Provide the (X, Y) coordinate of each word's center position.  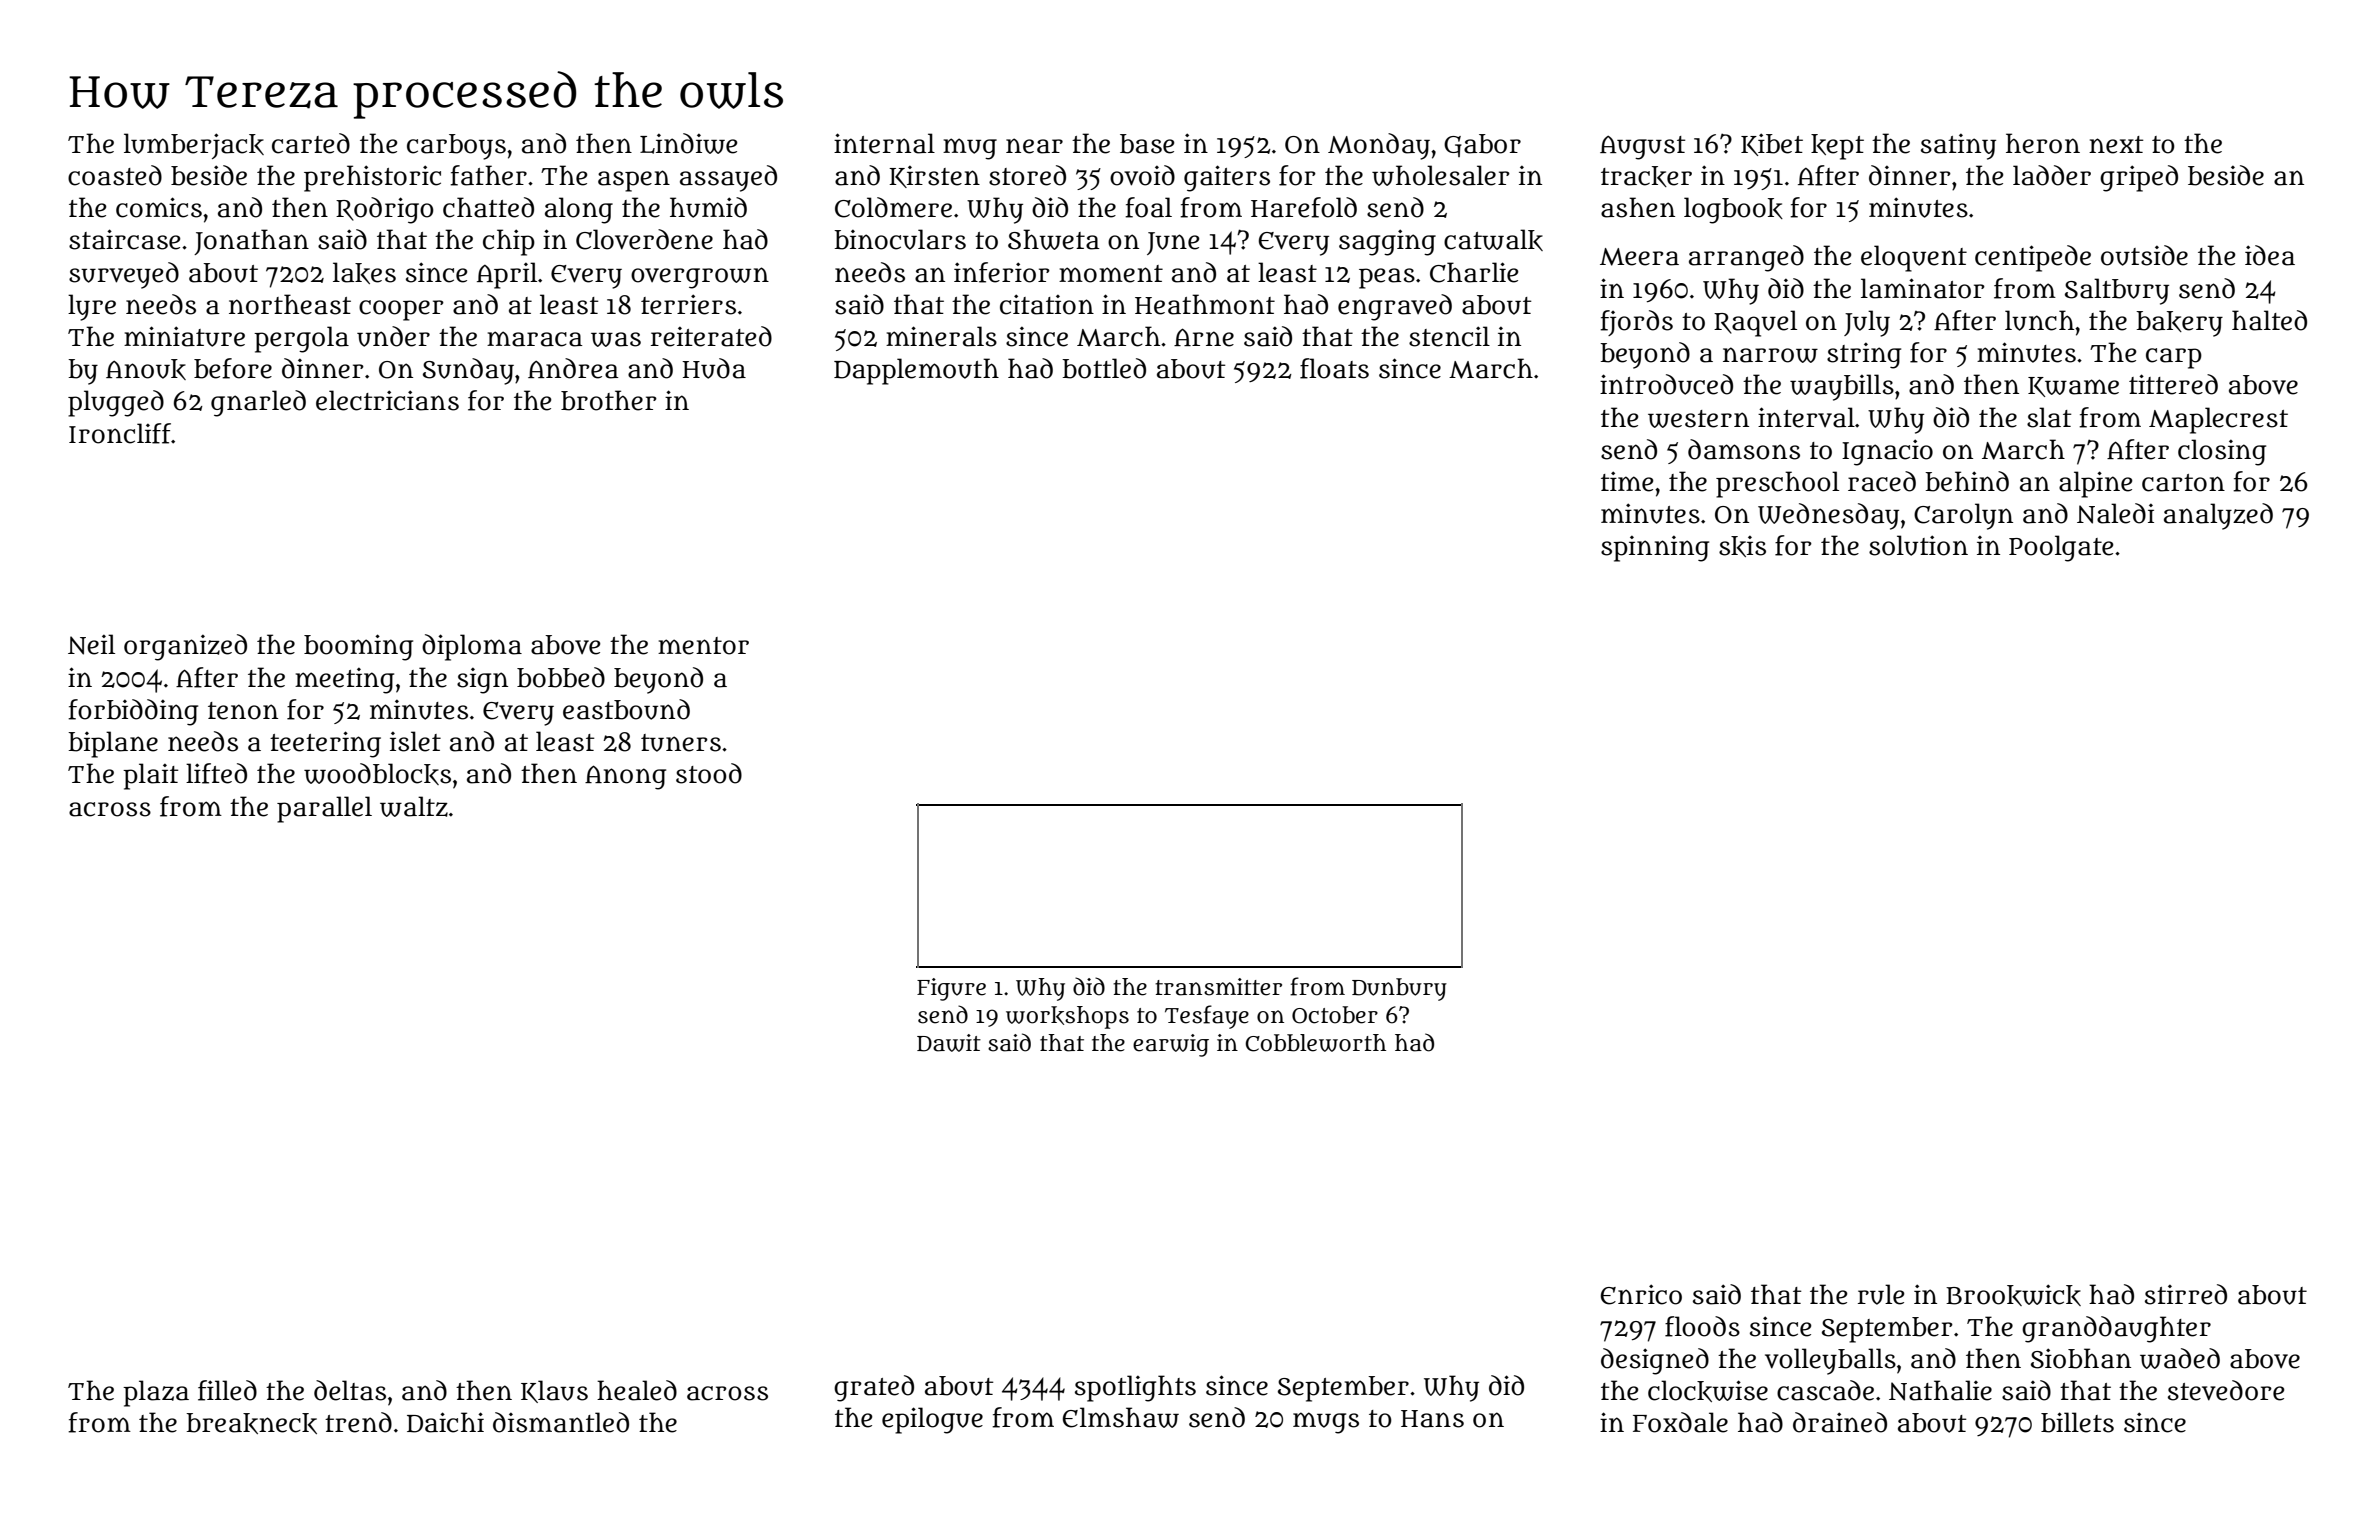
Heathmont (1205, 304)
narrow (1770, 355)
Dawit (949, 1043)
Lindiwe (689, 143)
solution (1918, 545)
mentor (703, 646)
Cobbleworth (1316, 1043)
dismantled (561, 1422)
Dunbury (1399, 989)
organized (185, 647)
